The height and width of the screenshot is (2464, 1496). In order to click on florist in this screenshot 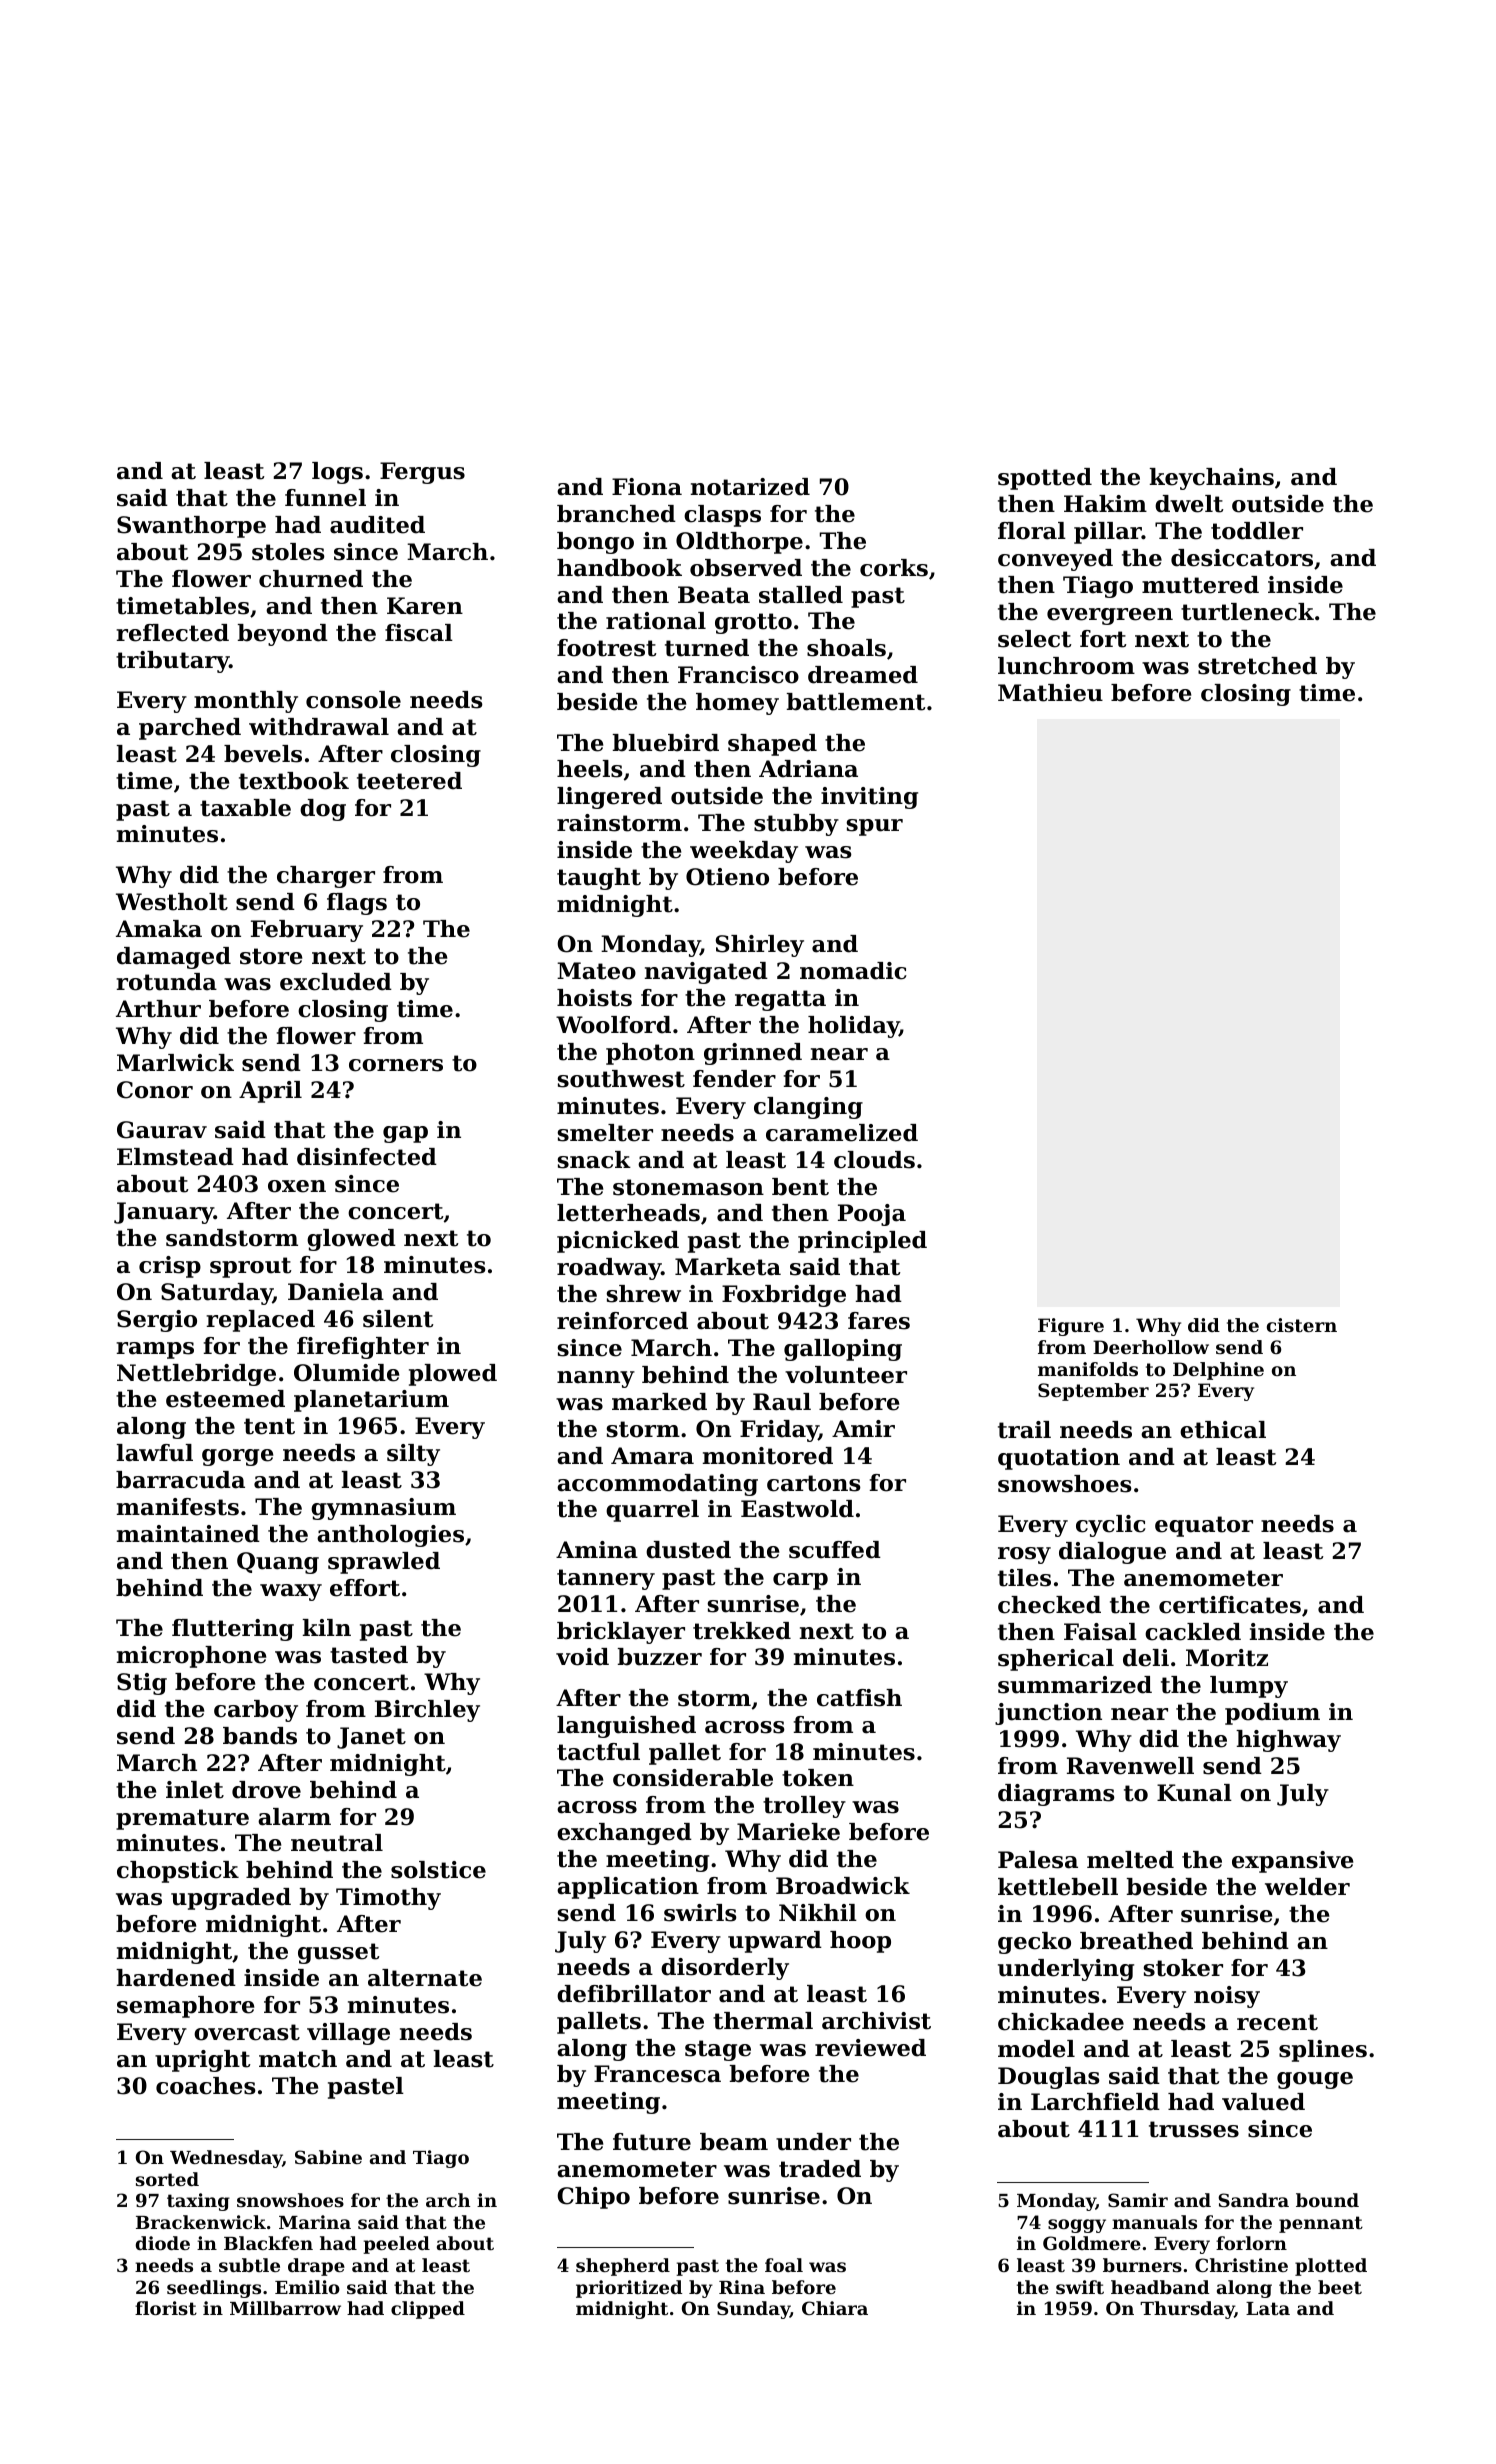, I will do `click(166, 2308)`.
